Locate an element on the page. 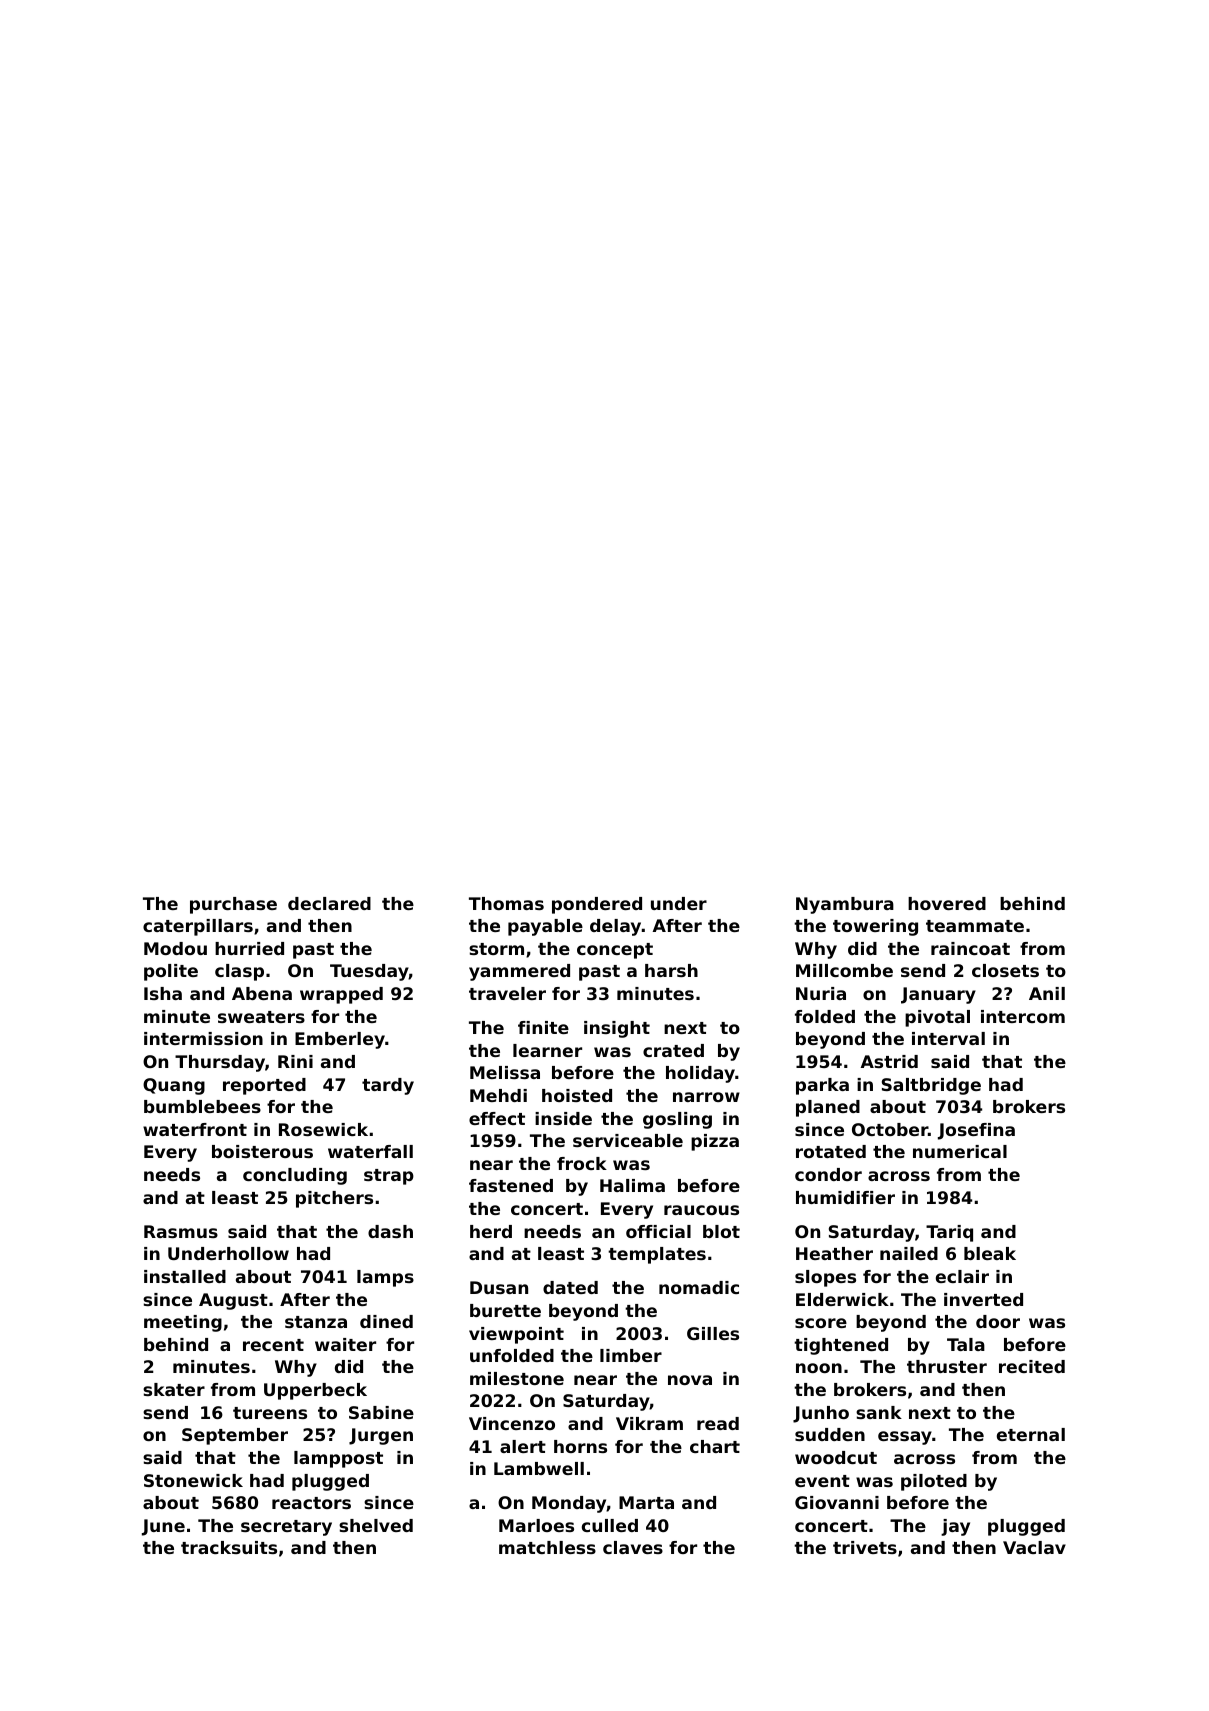 This document has height=1711, width=1209. tracksuits is located at coordinates (229, 1547).
